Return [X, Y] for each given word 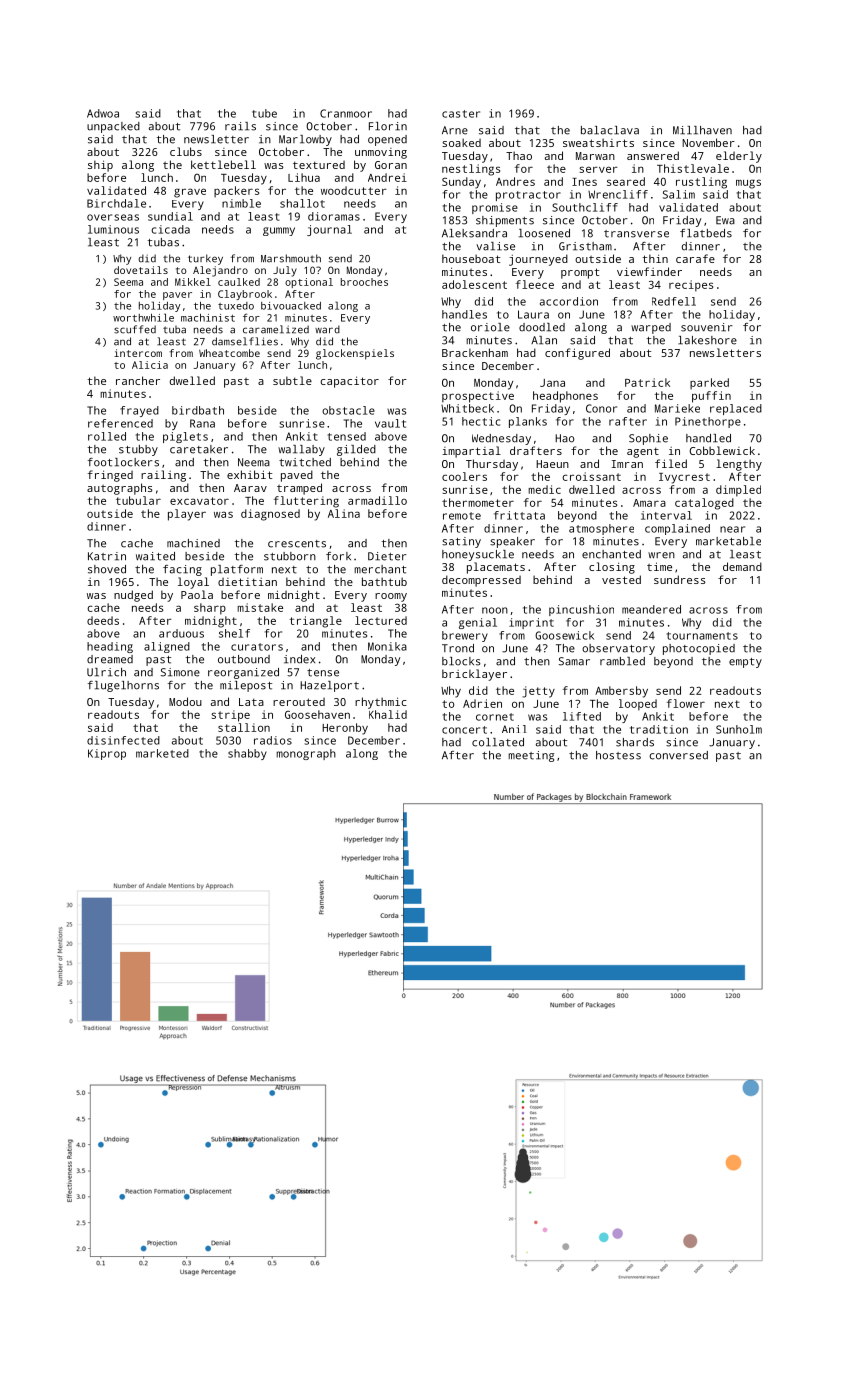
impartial [471, 452]
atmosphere [601, 529]
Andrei [387, 177]
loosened [544, 233]
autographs [120, 489]
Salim [679, 194]
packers [236, 192]
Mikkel [193, 282]
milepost [246, 686]
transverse [636, 234]
